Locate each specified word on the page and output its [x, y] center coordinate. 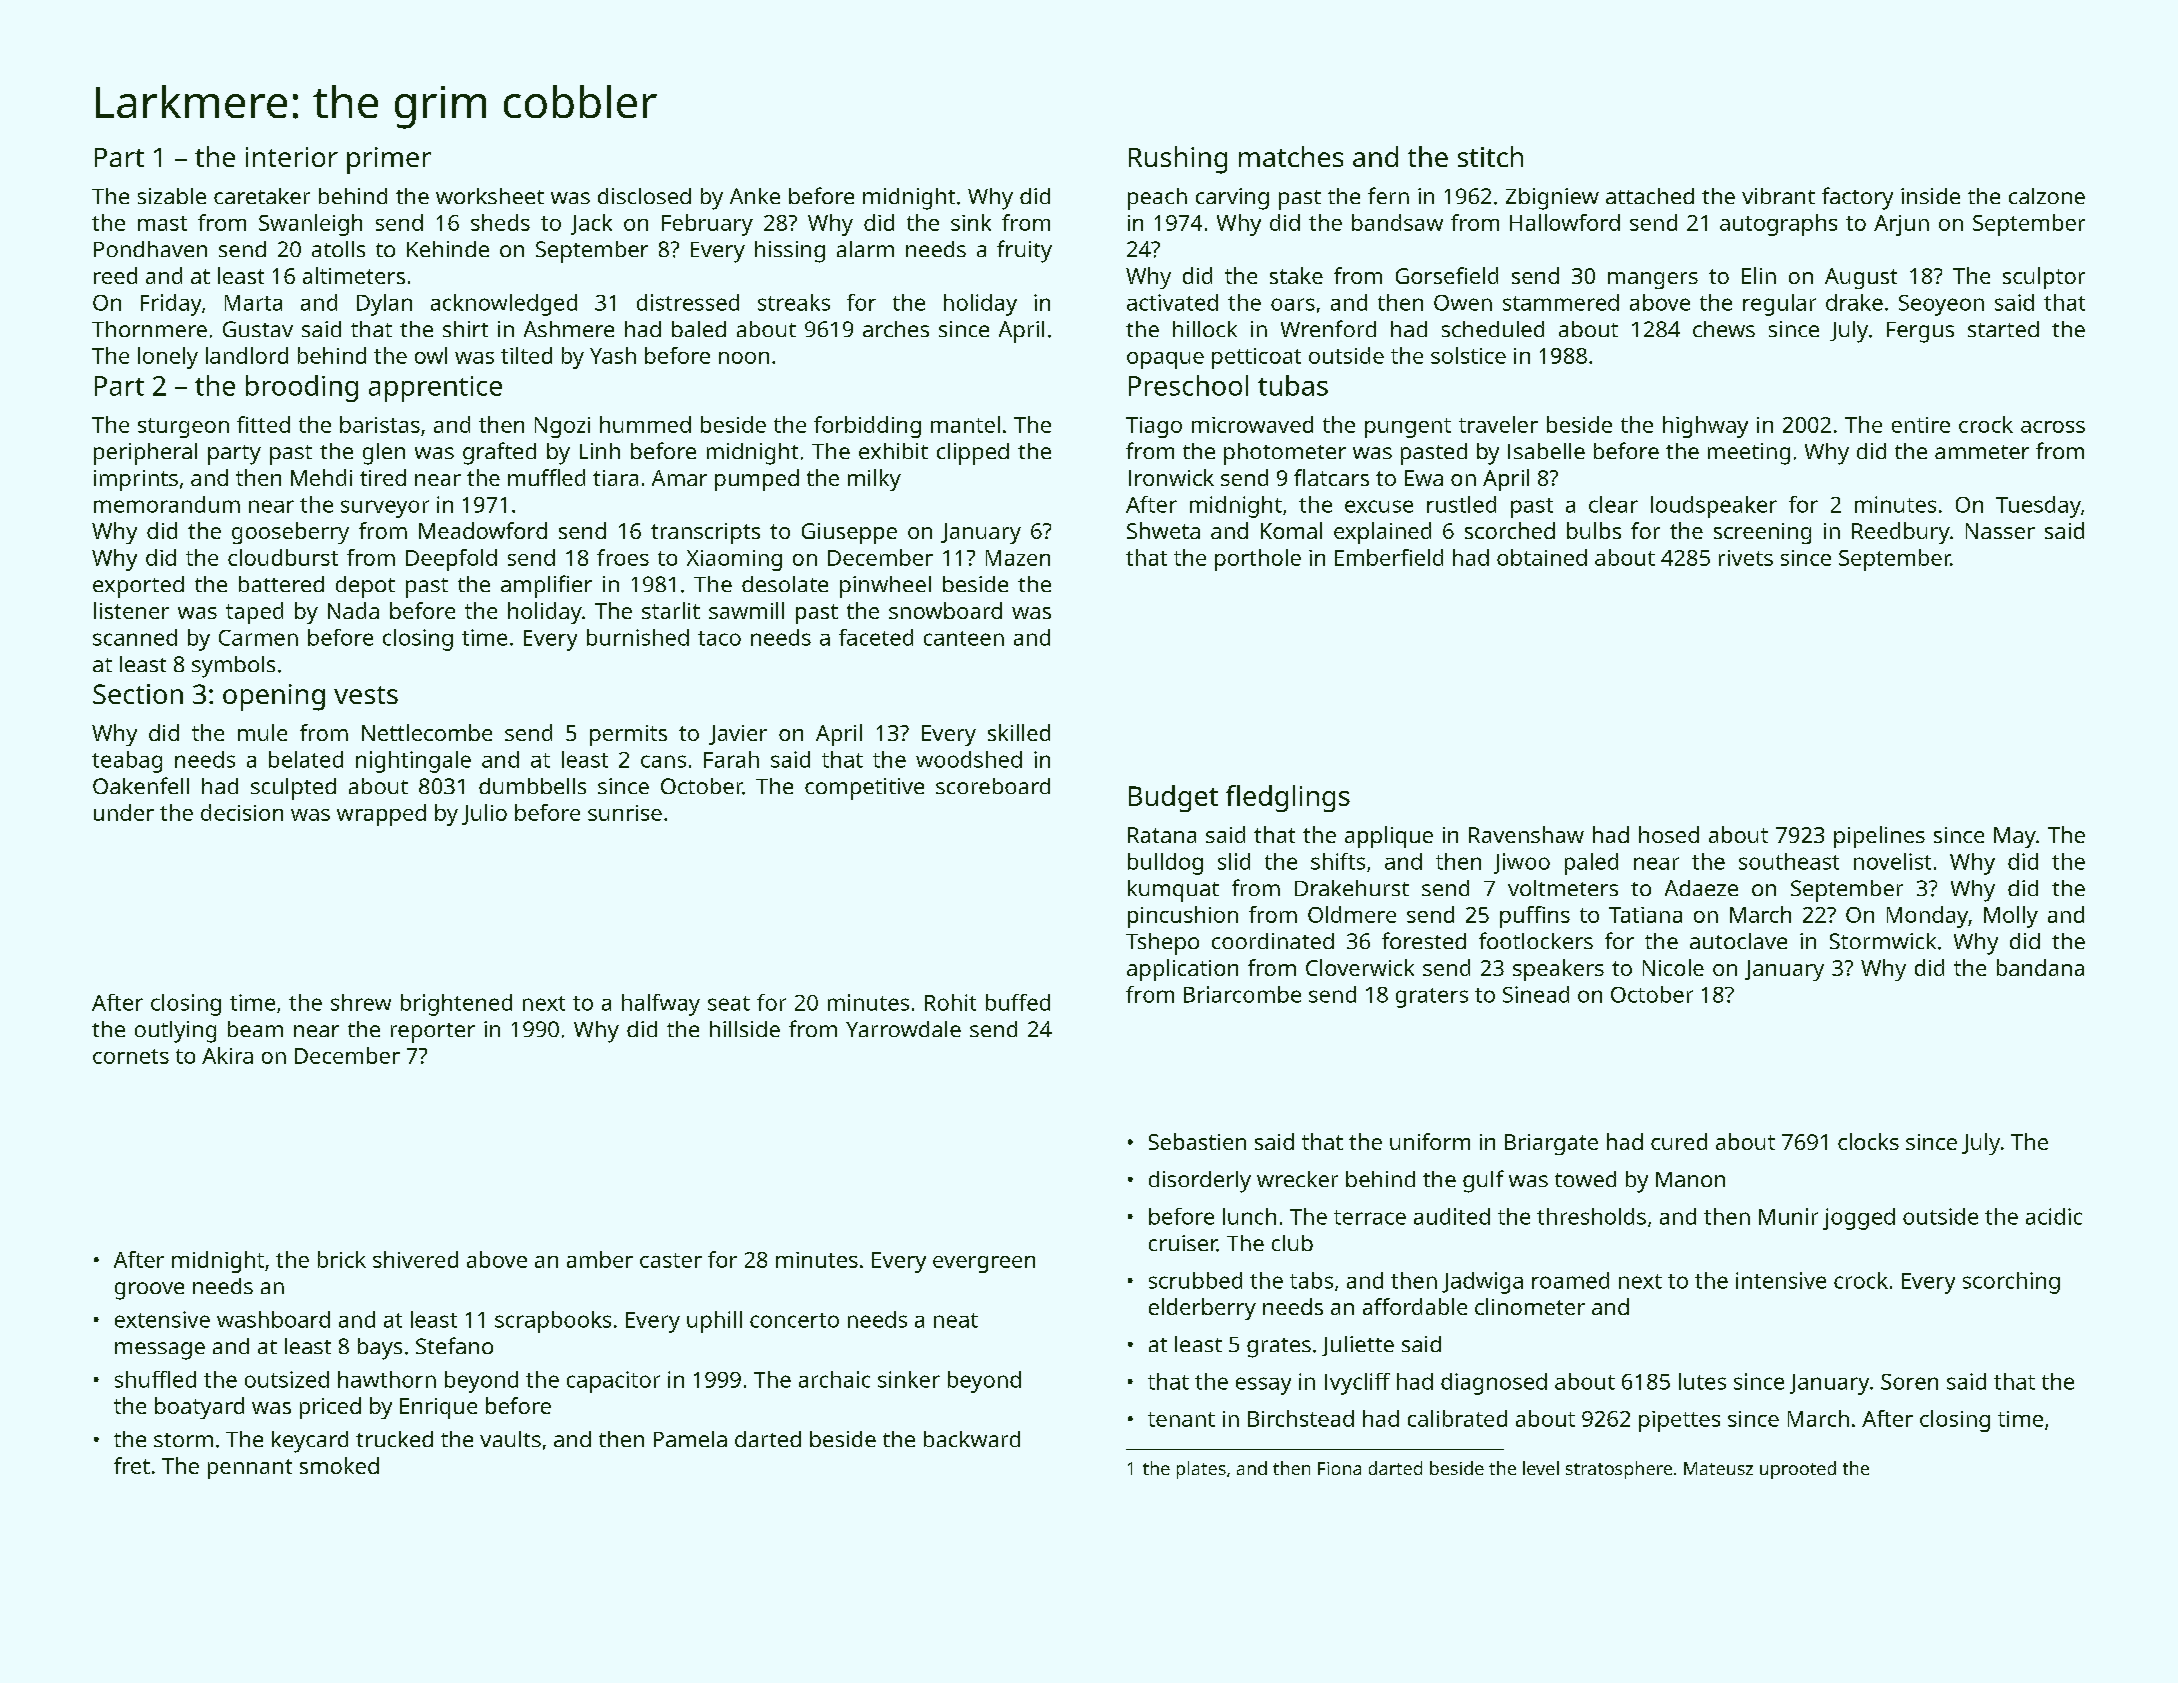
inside [1930, 196]
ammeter [1982, 452]
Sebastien [1197, 1141]
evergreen [984, 1264]
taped [254, 613]
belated [306, 759]
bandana [2040, 967]
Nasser [2000, 531]
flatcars [1331, 477]
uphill [714, 1322]
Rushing [1178, 160]
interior [292, 157]
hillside [745, 1029]
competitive [864, 789]
